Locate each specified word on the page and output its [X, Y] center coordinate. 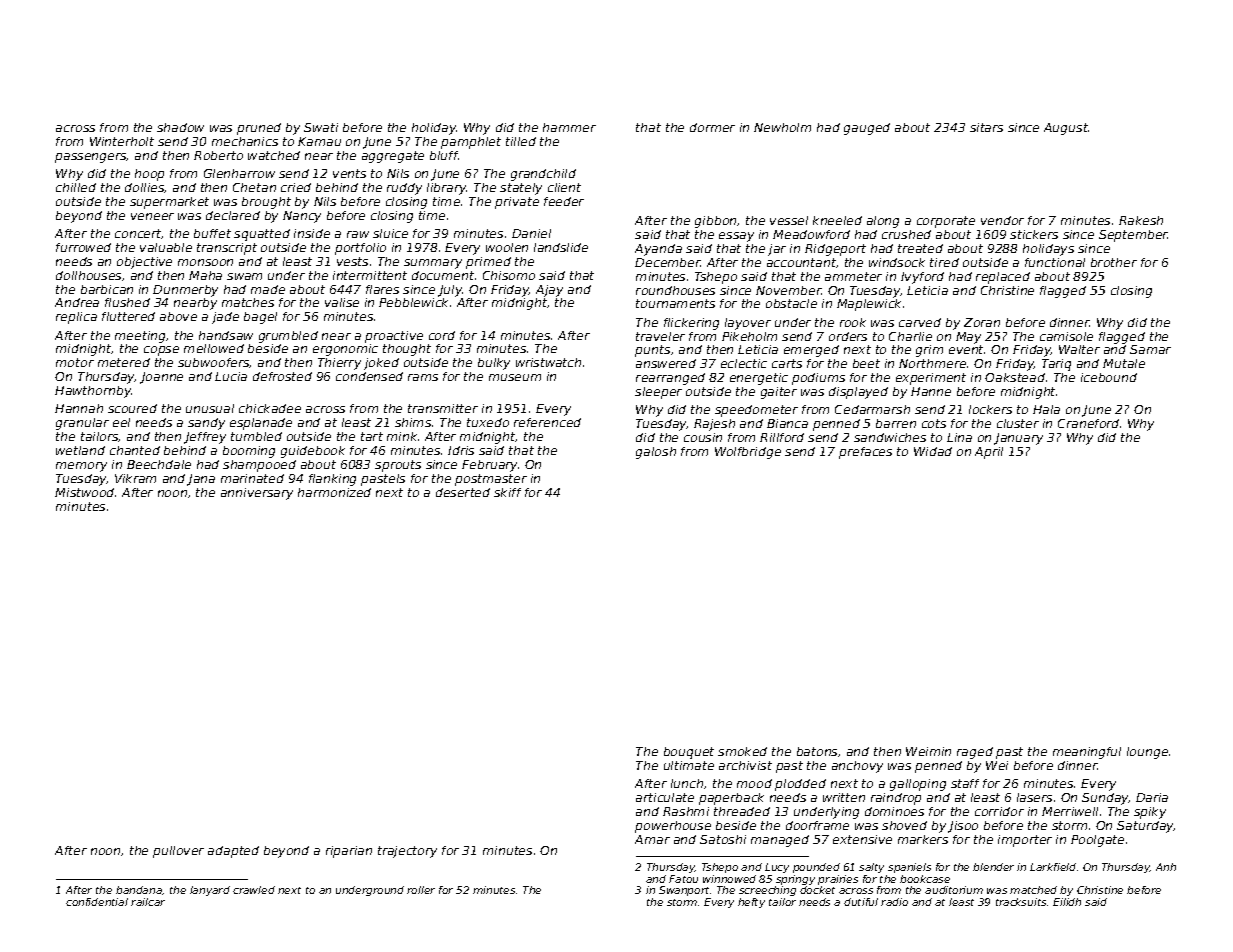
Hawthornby [93, 392]
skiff [507, 492]
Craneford [1088, 423]
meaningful [1087, 753]
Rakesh [1141, 220]
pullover [178, 852]
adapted [233, 852]
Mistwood [84, 492]
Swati [321, 127]
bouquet [689, 753]
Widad [933, 451]
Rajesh [714, 425]
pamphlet [471, 143]
